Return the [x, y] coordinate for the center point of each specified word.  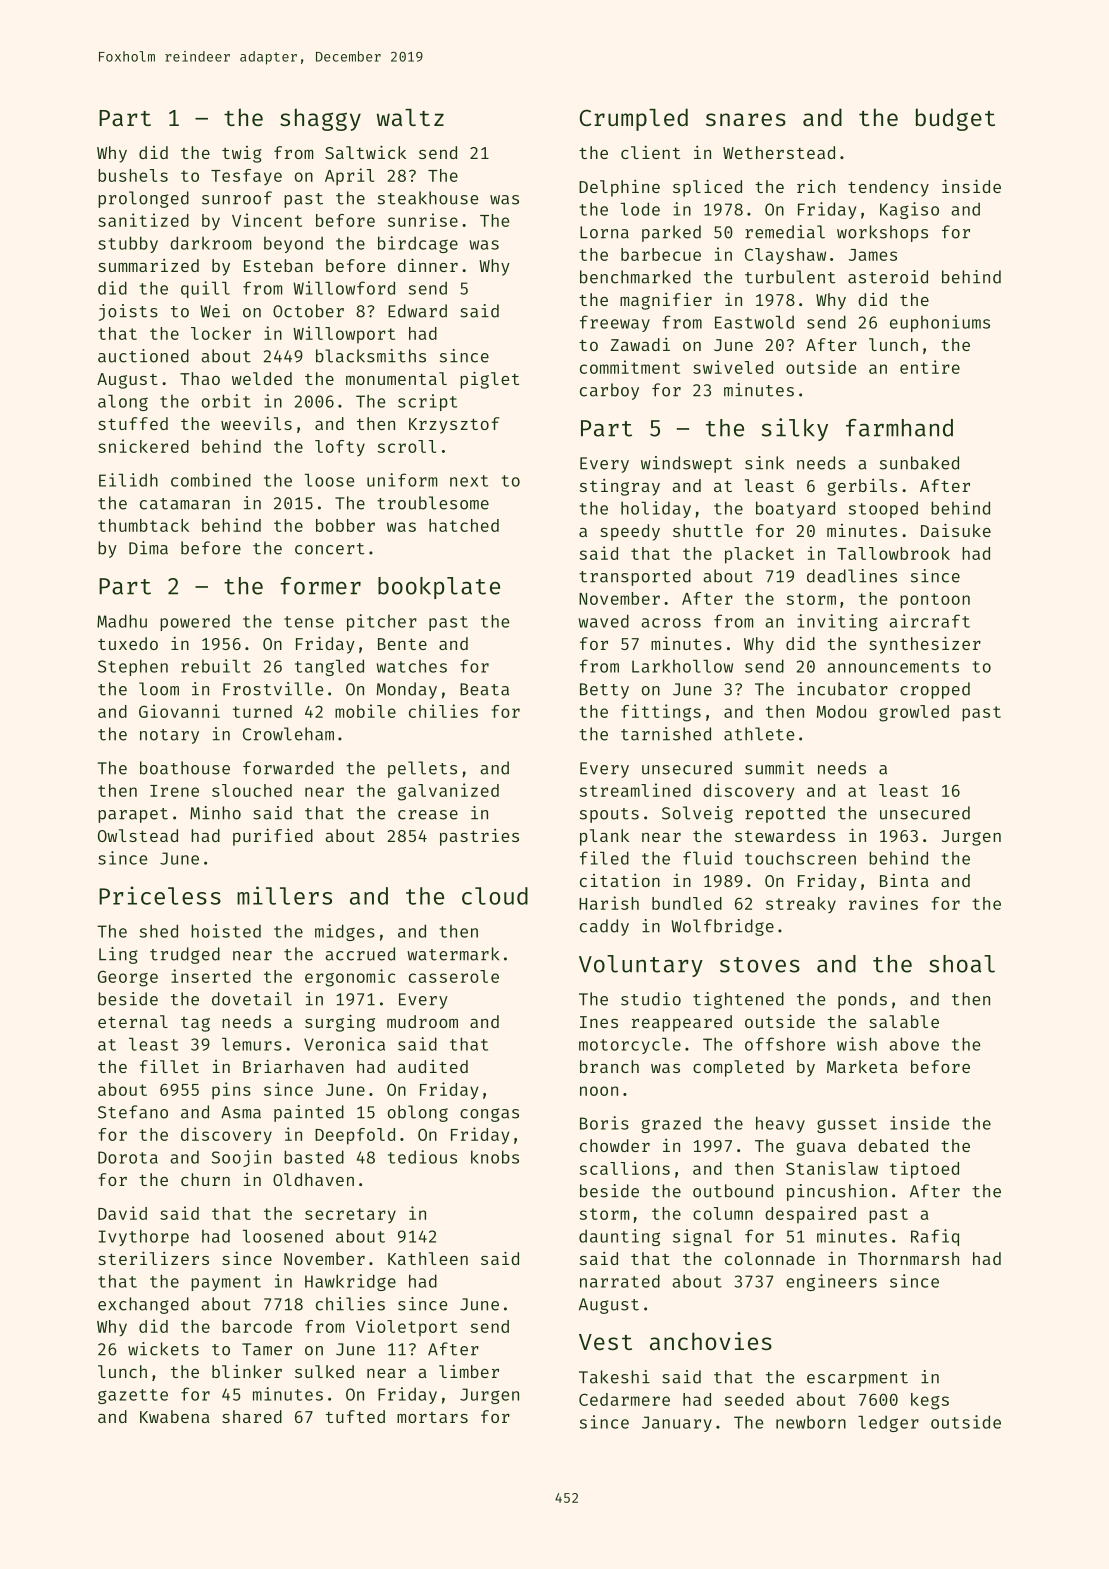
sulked [324, 1371]
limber [469, 1371]
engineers [831, 1282]
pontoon [935, 601]
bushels [133, 175]
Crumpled [634, 119]
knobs [495, 1157]
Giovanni [179, 711]
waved [604, 621]
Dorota [128, 1157]
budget [955, 119]
